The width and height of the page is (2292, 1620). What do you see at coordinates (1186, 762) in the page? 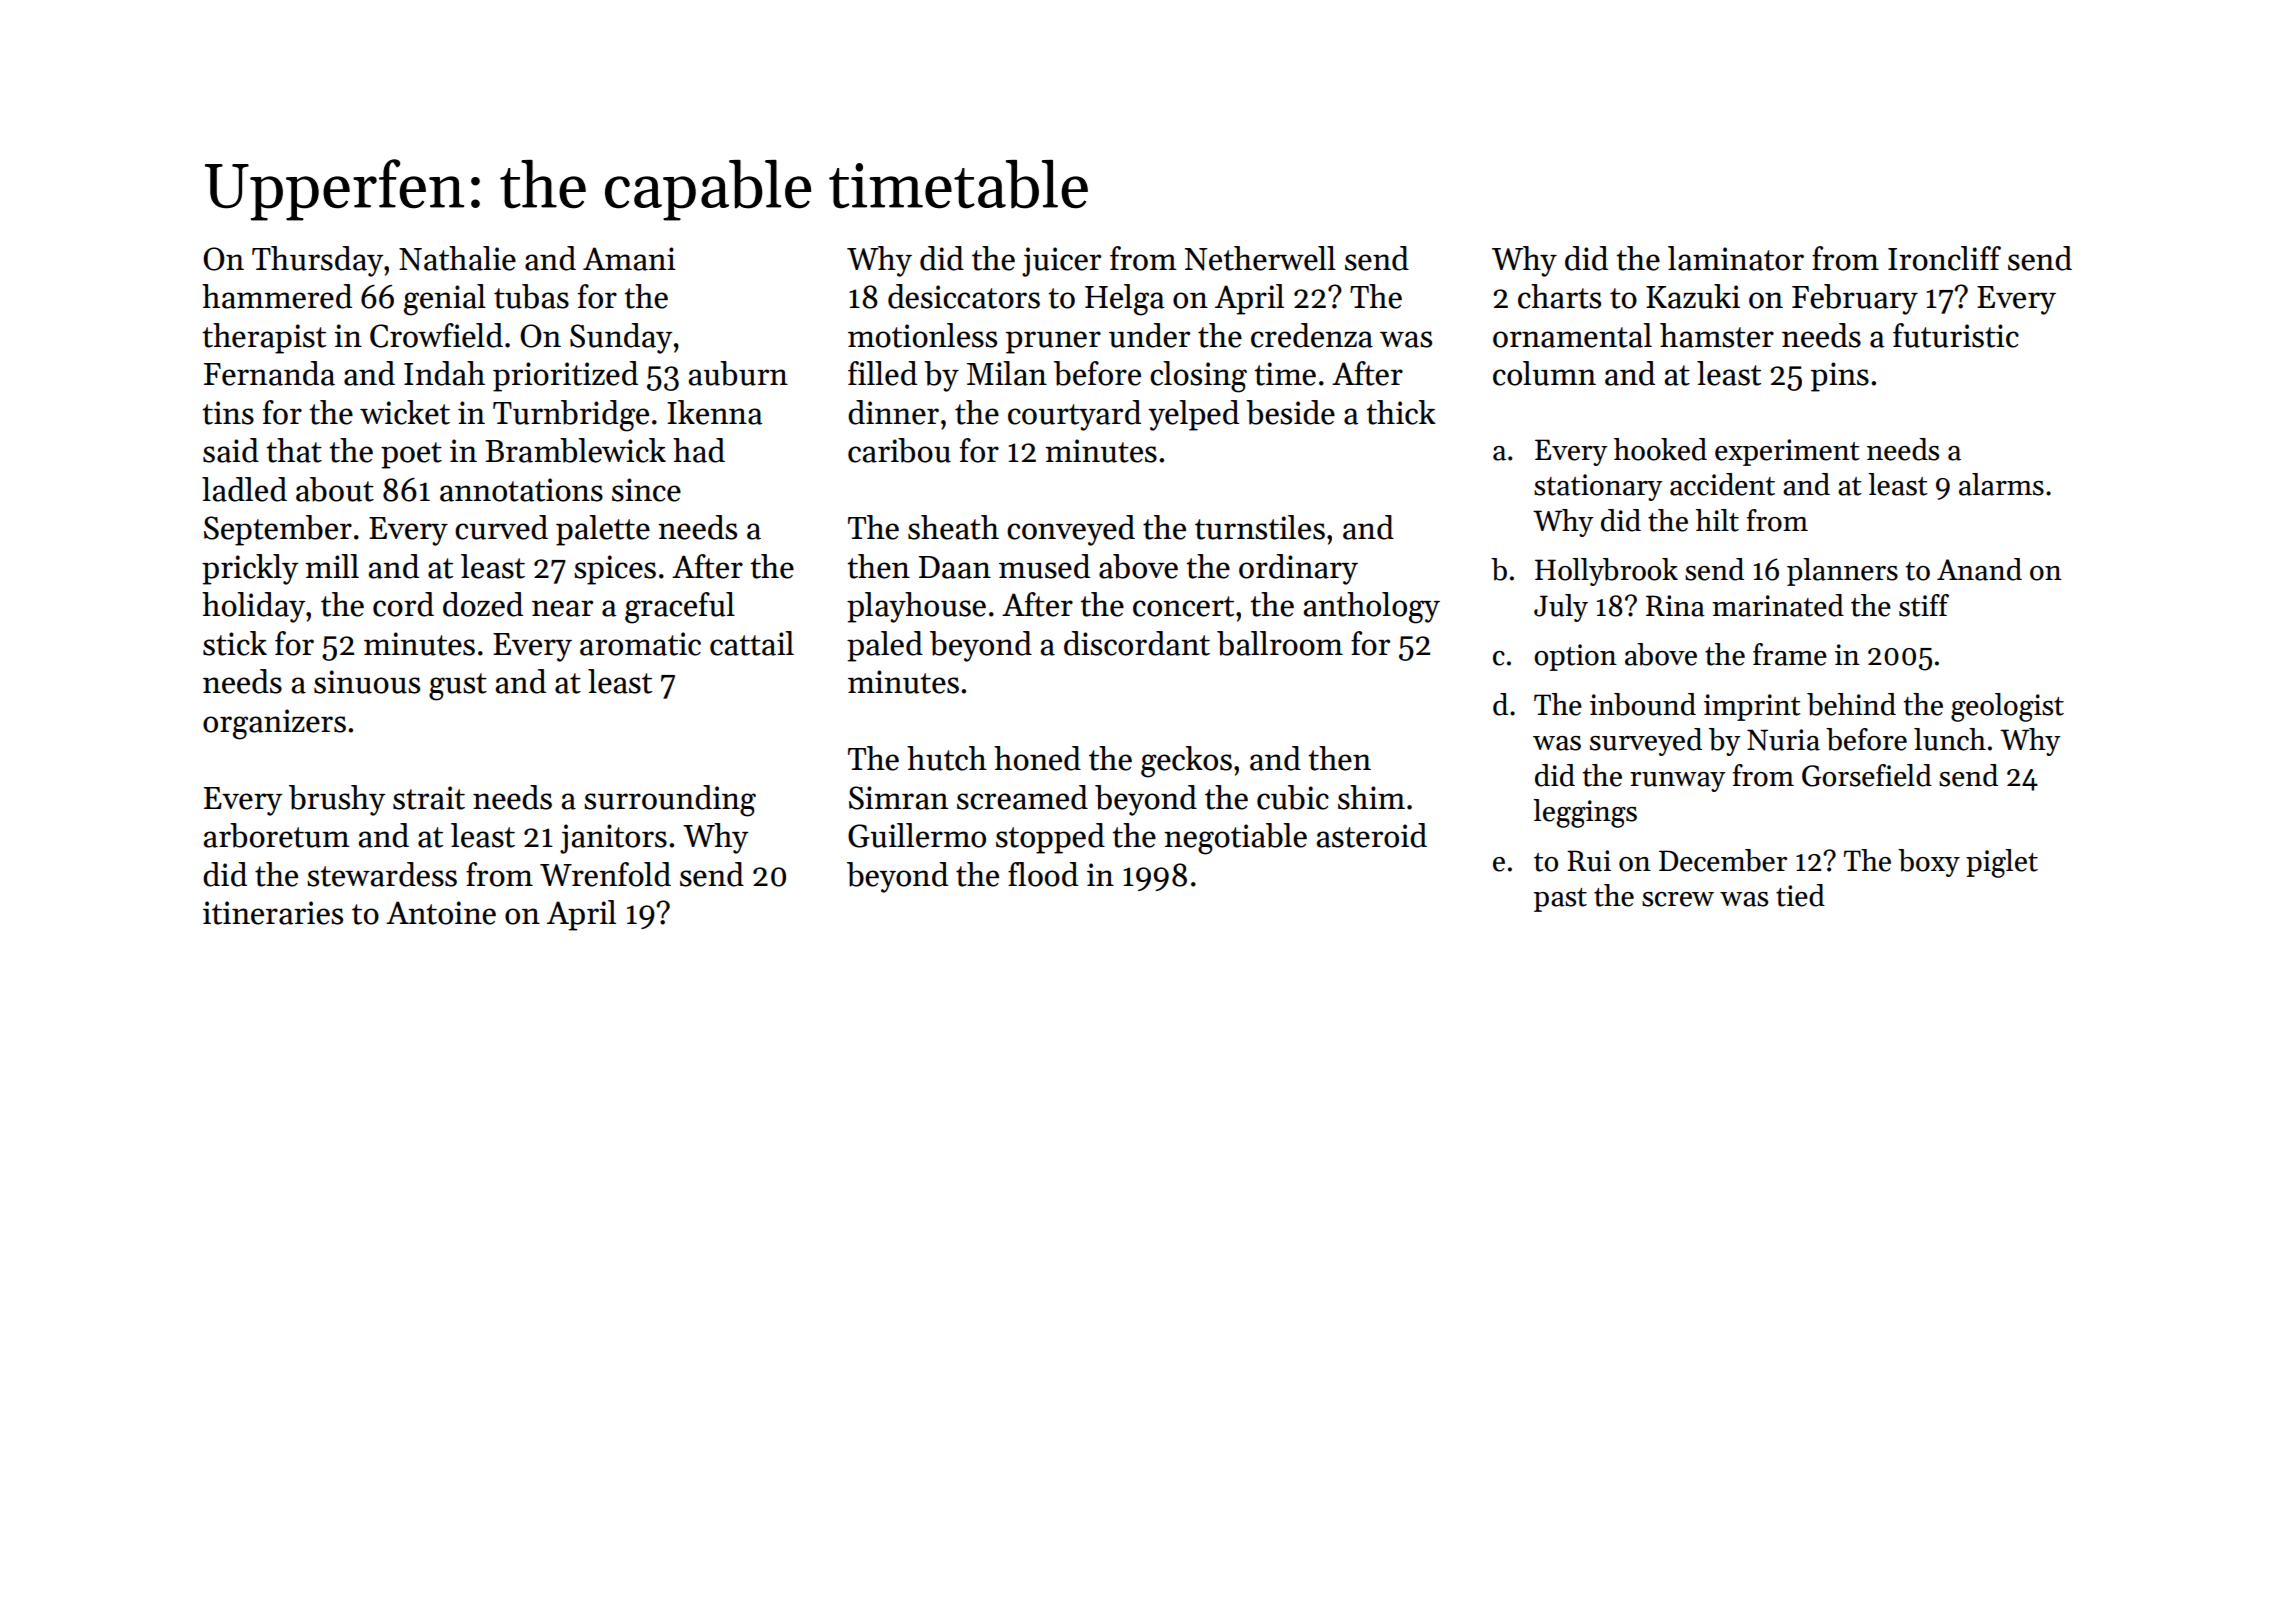
I see `geckos` at bounding box center [1186, 762].
